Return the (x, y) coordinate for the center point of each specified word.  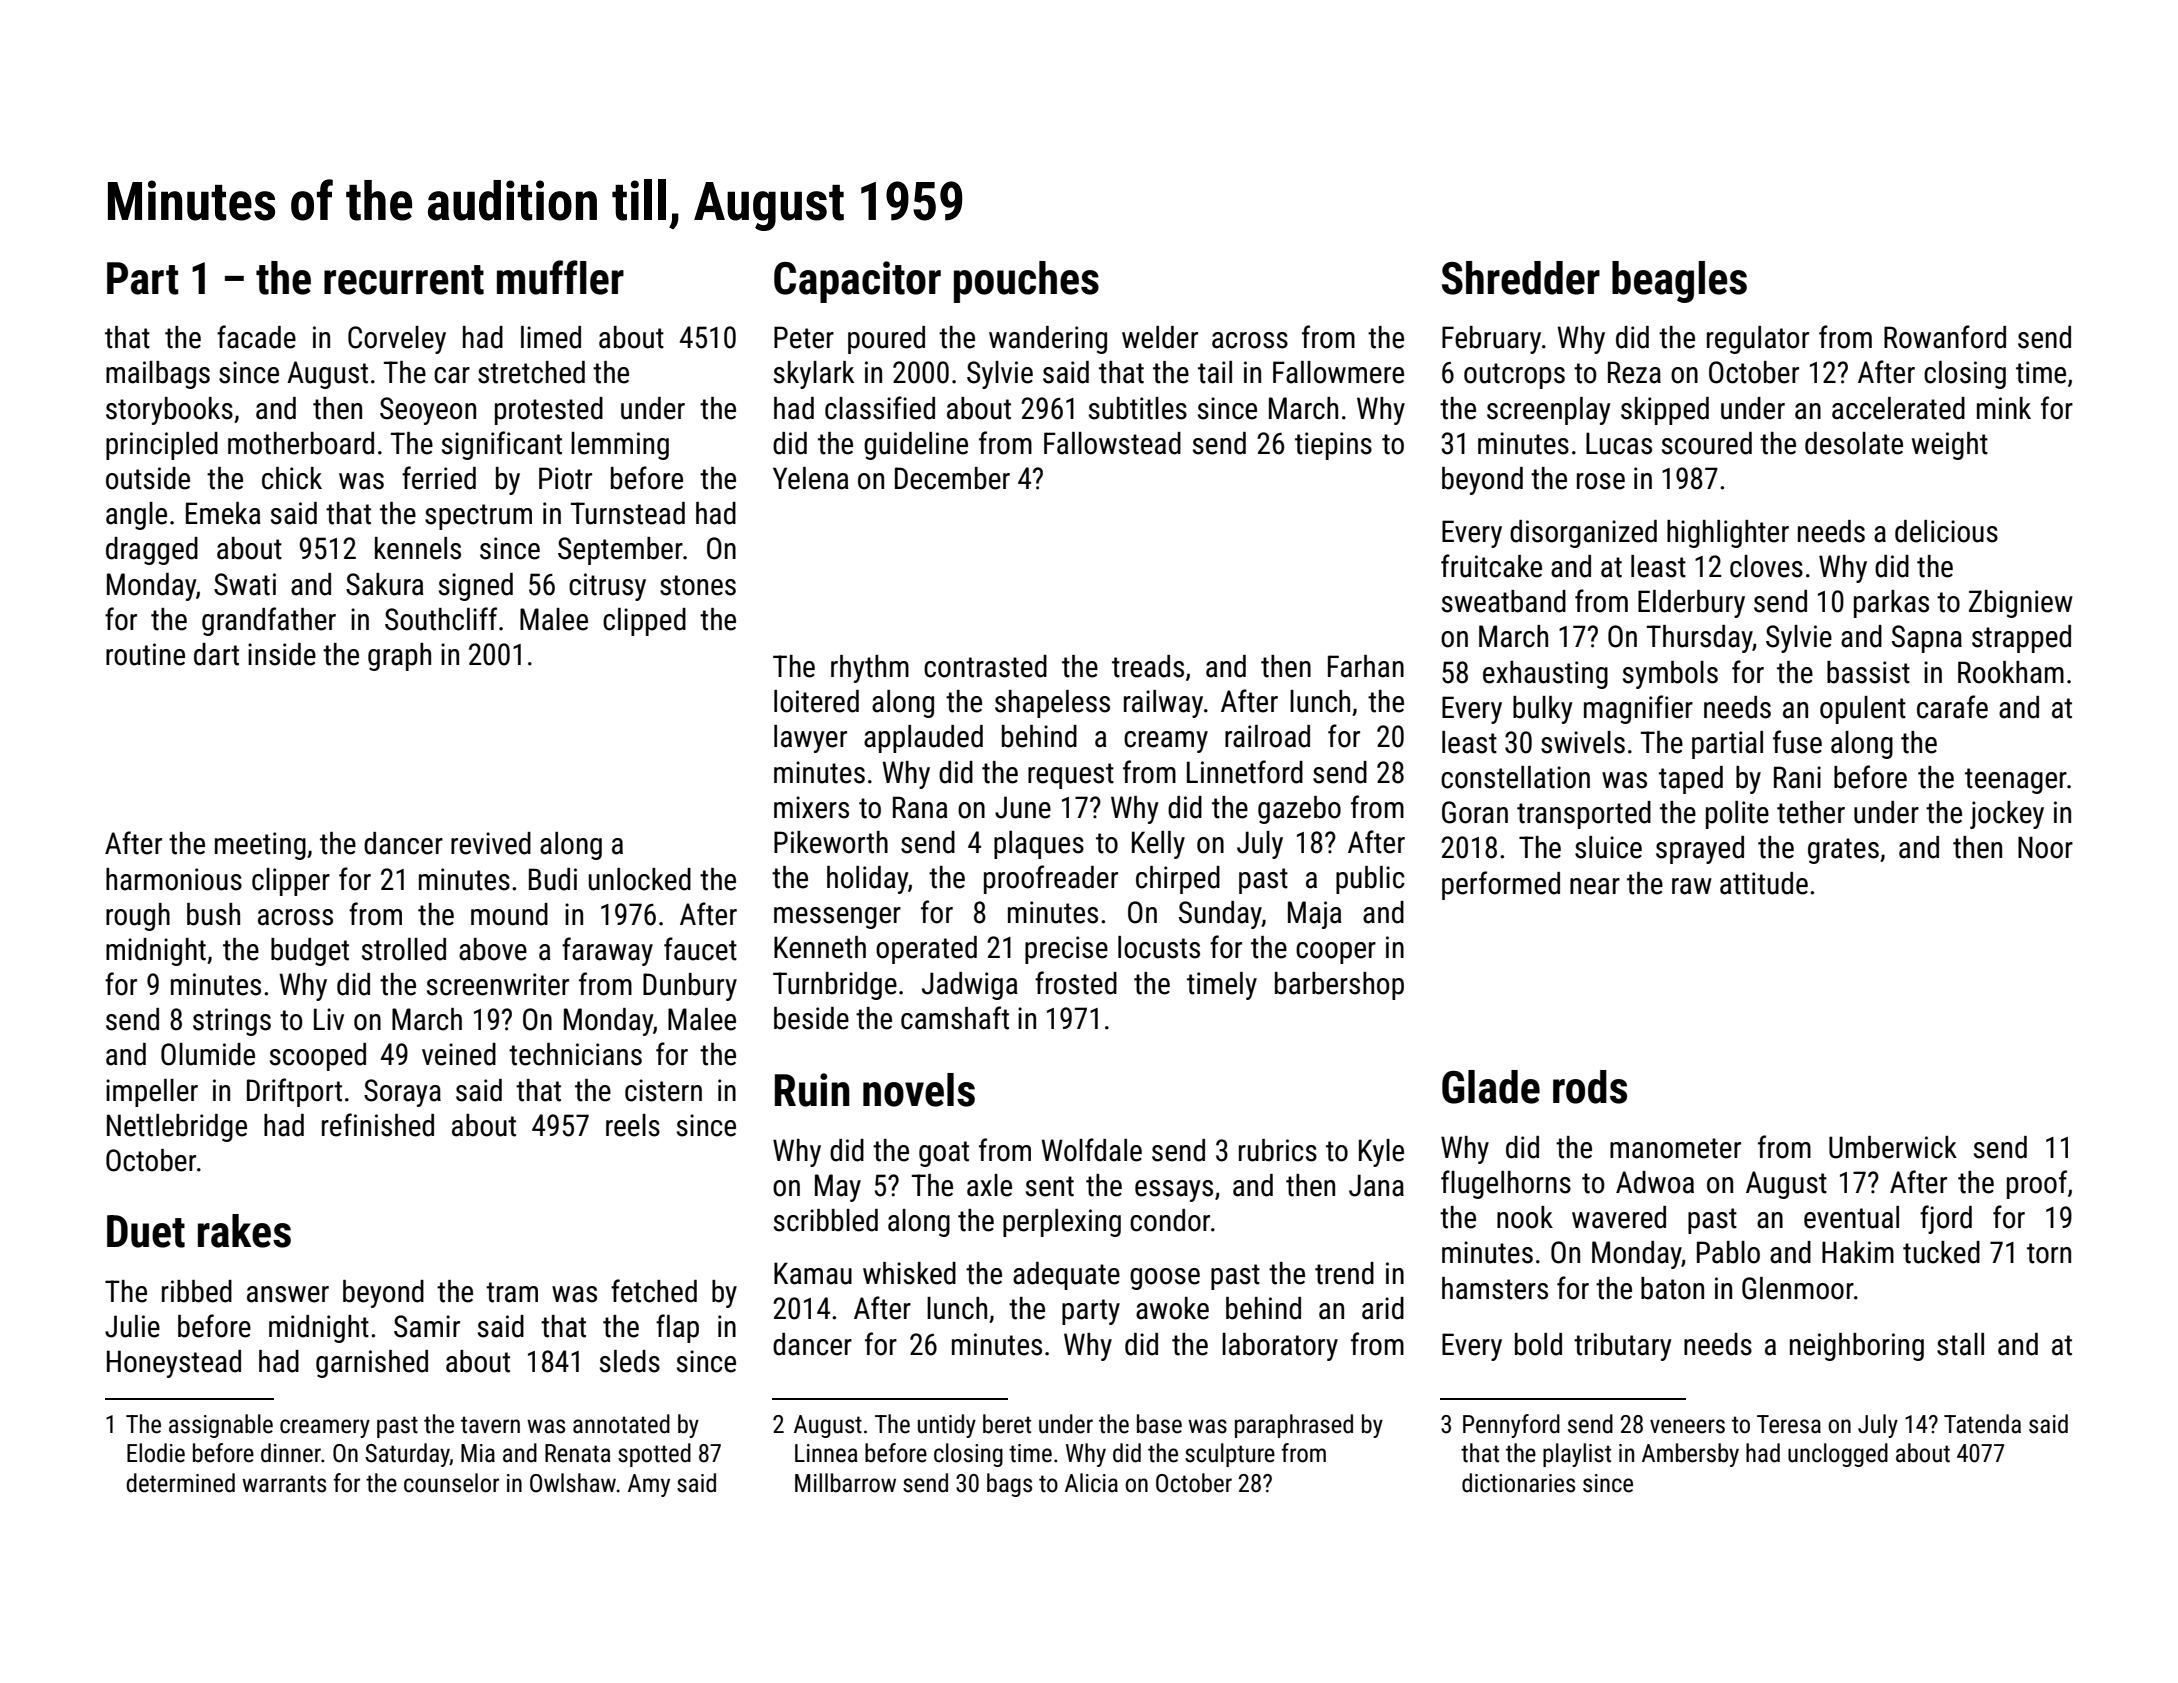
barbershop (1339, 986)
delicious (1946, 531)
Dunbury (690, 987)
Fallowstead (1112, 443)
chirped (1178, 880)
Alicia (1091, 1483)
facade (256, 337)
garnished (372, 1364)
